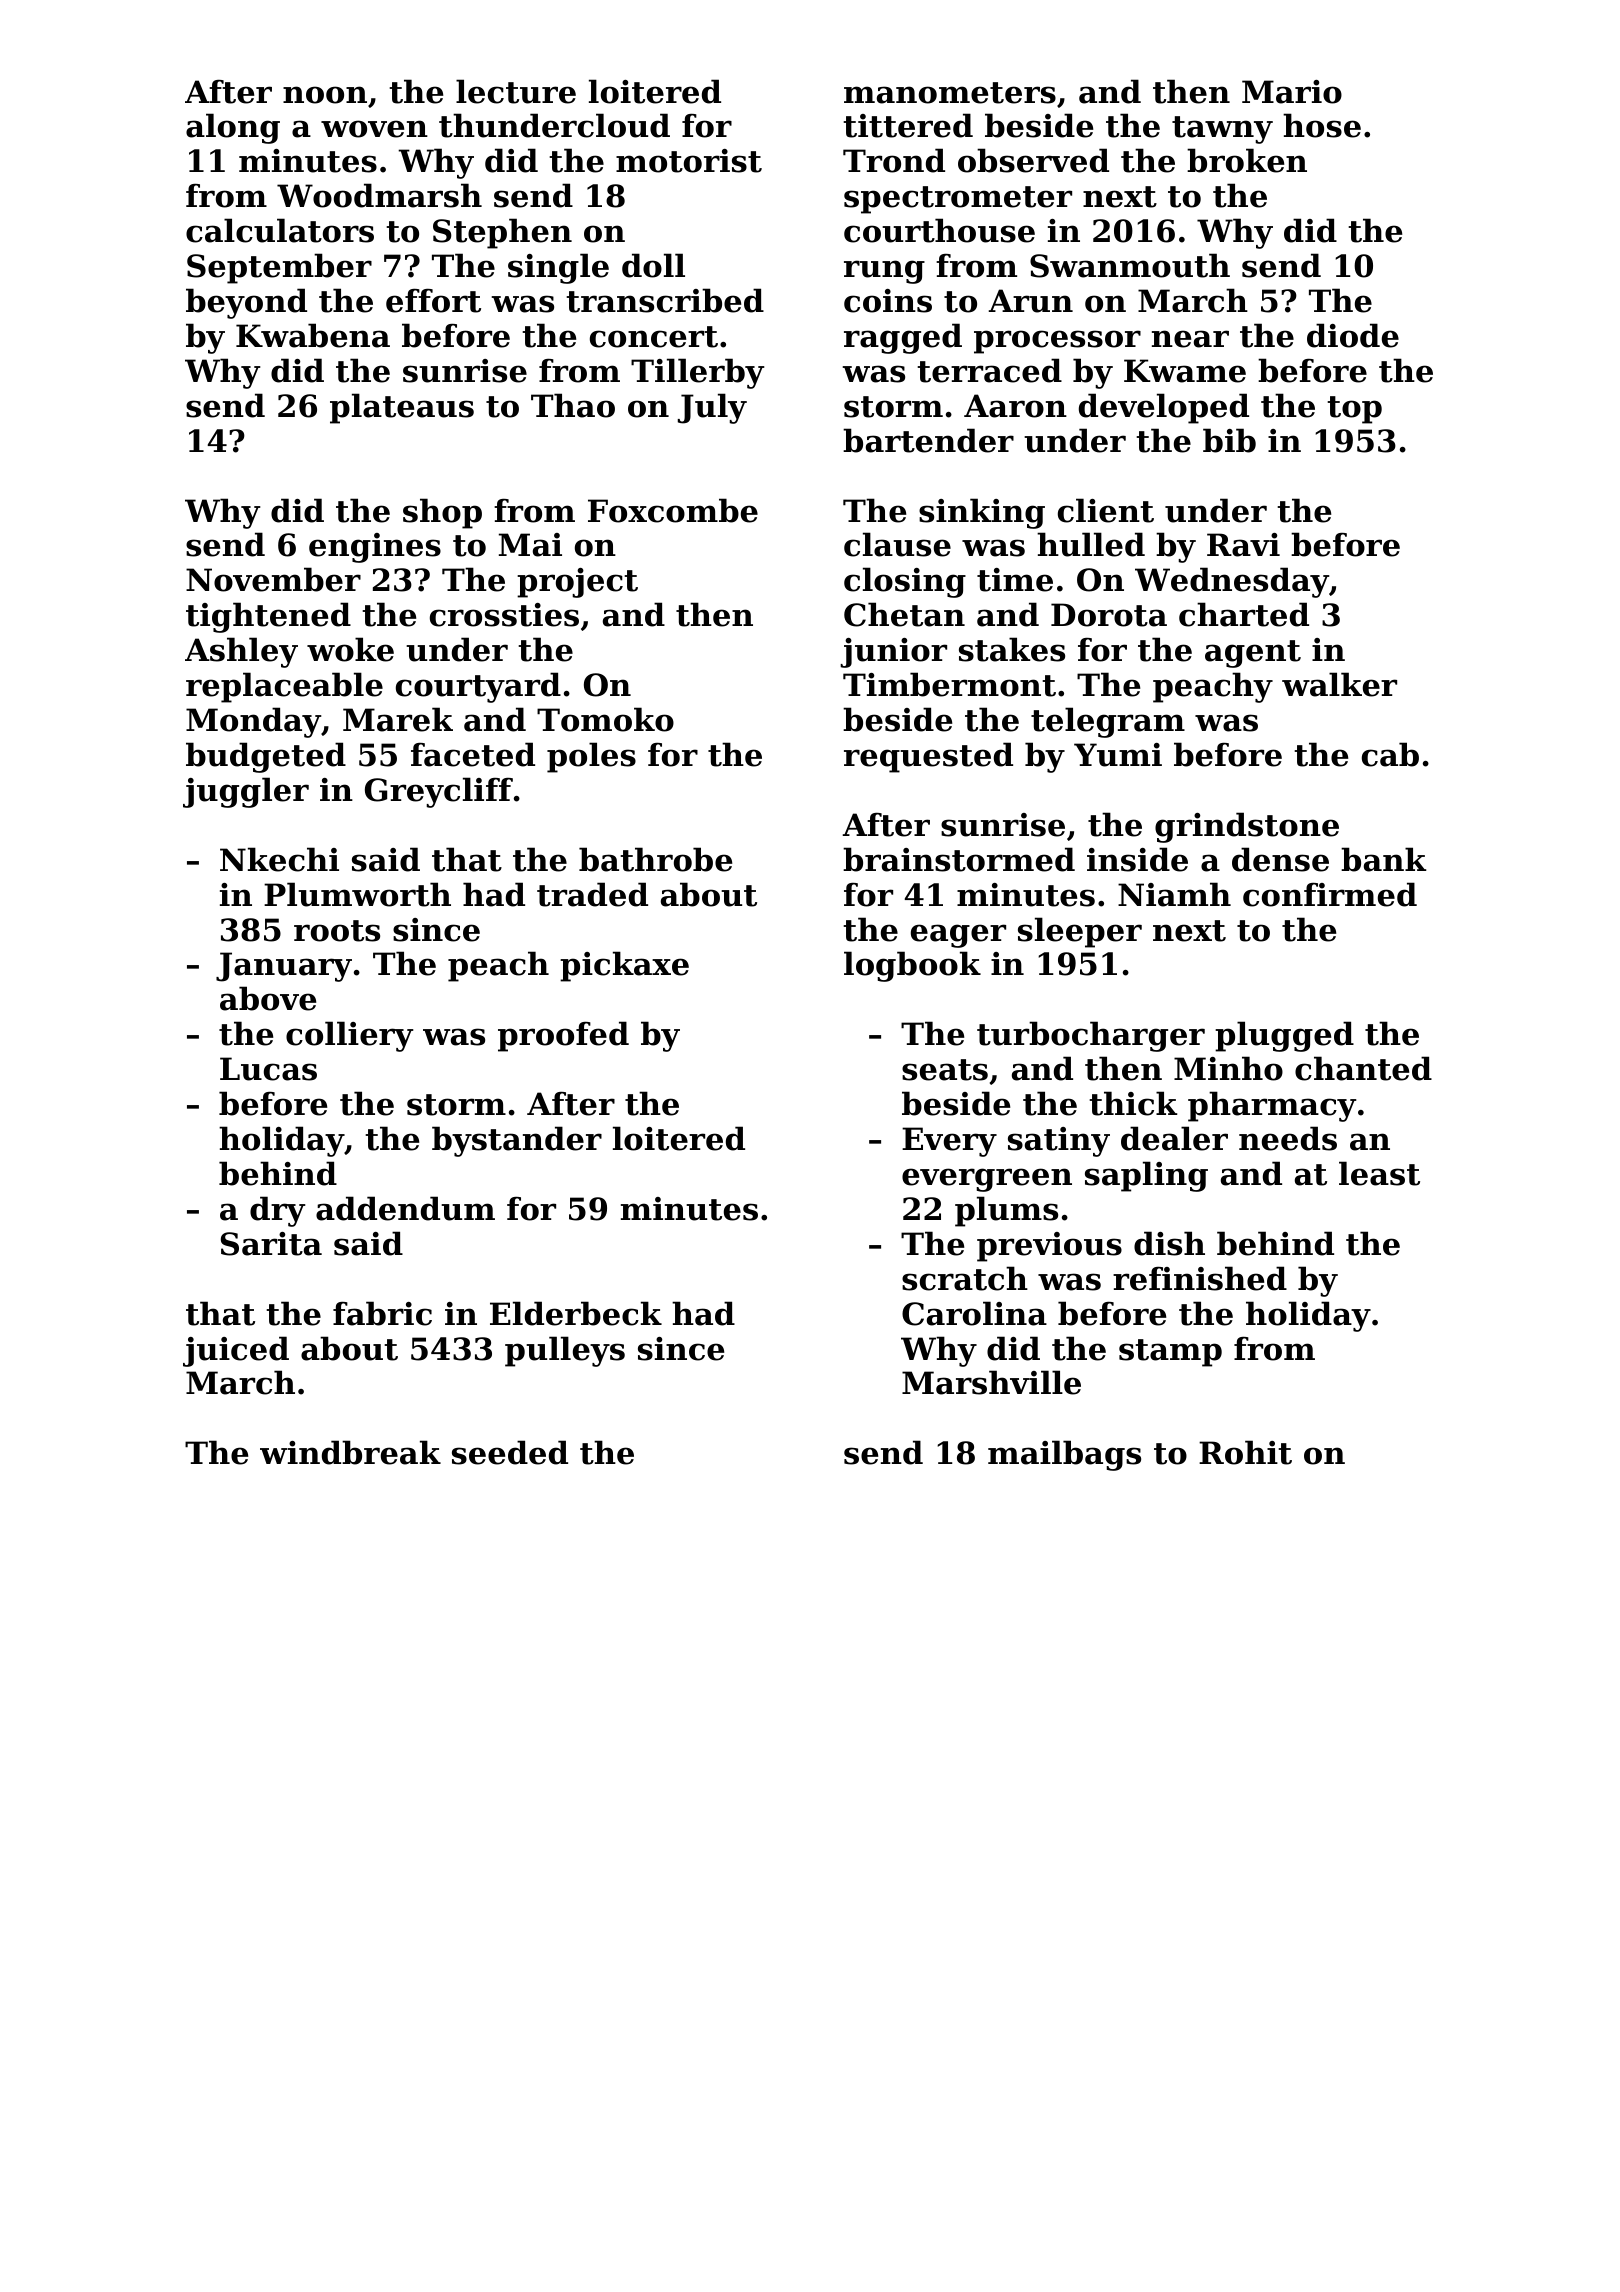 This image has height=2292, width=1620. What do you see at coordinates (624, 966) in the image?
I see `pickaxe` at bounding box center [624, 966].
